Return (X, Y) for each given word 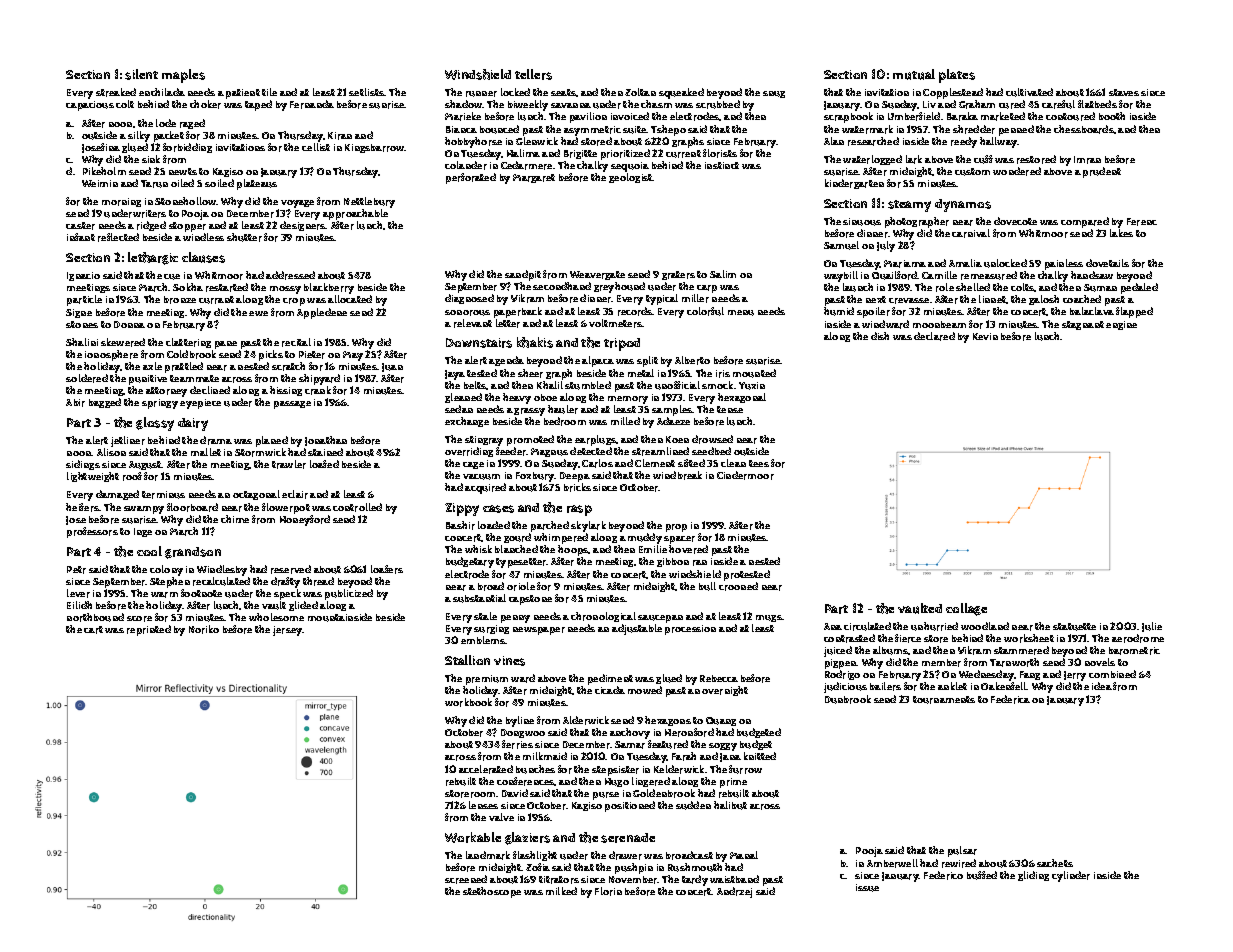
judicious (845, 687)
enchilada (162, 92)
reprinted (149, 630)
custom (972, 172)
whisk (478, 549)
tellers (533, 74)
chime (235, 519)
